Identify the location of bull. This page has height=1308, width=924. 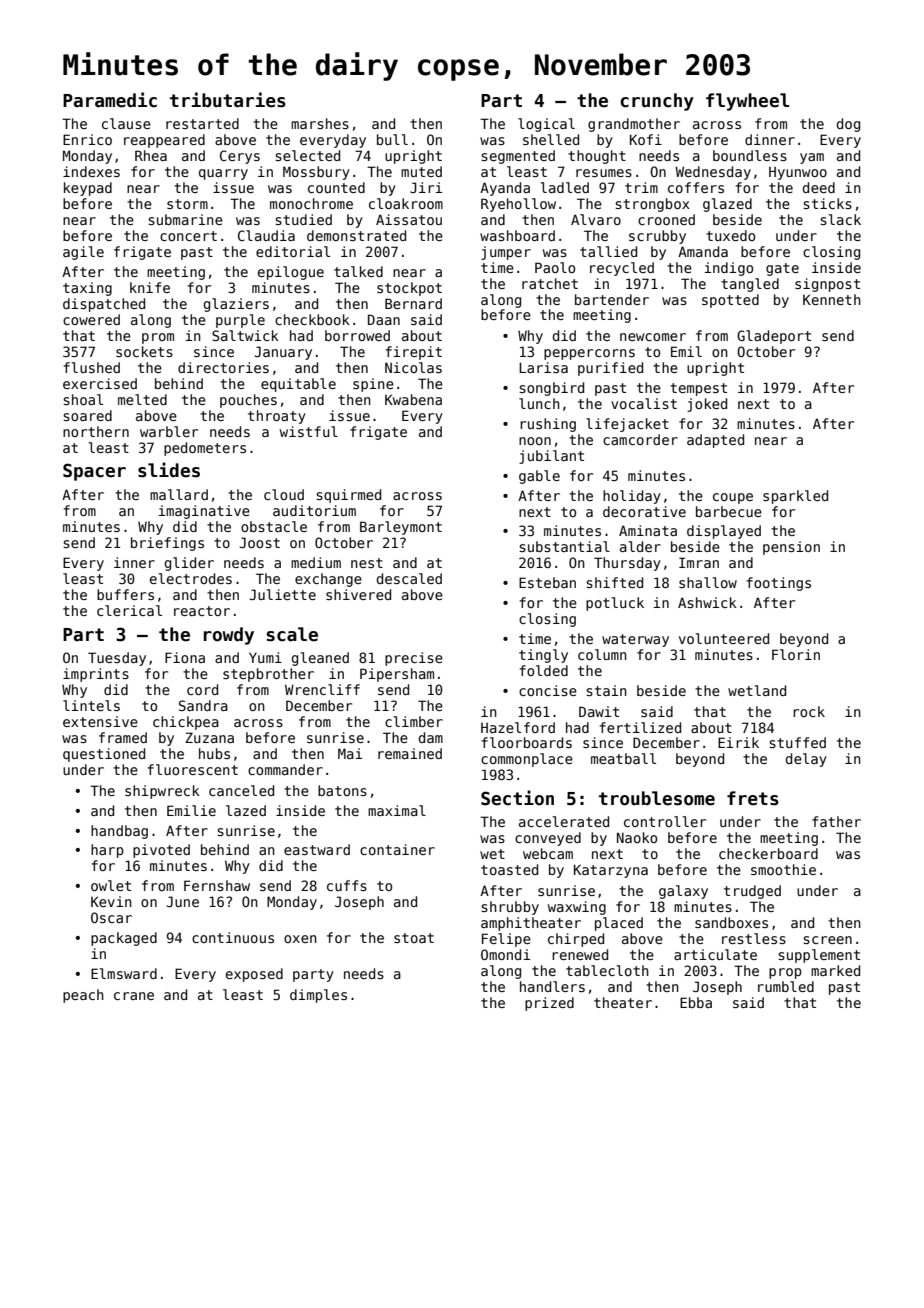
(392, 139).
